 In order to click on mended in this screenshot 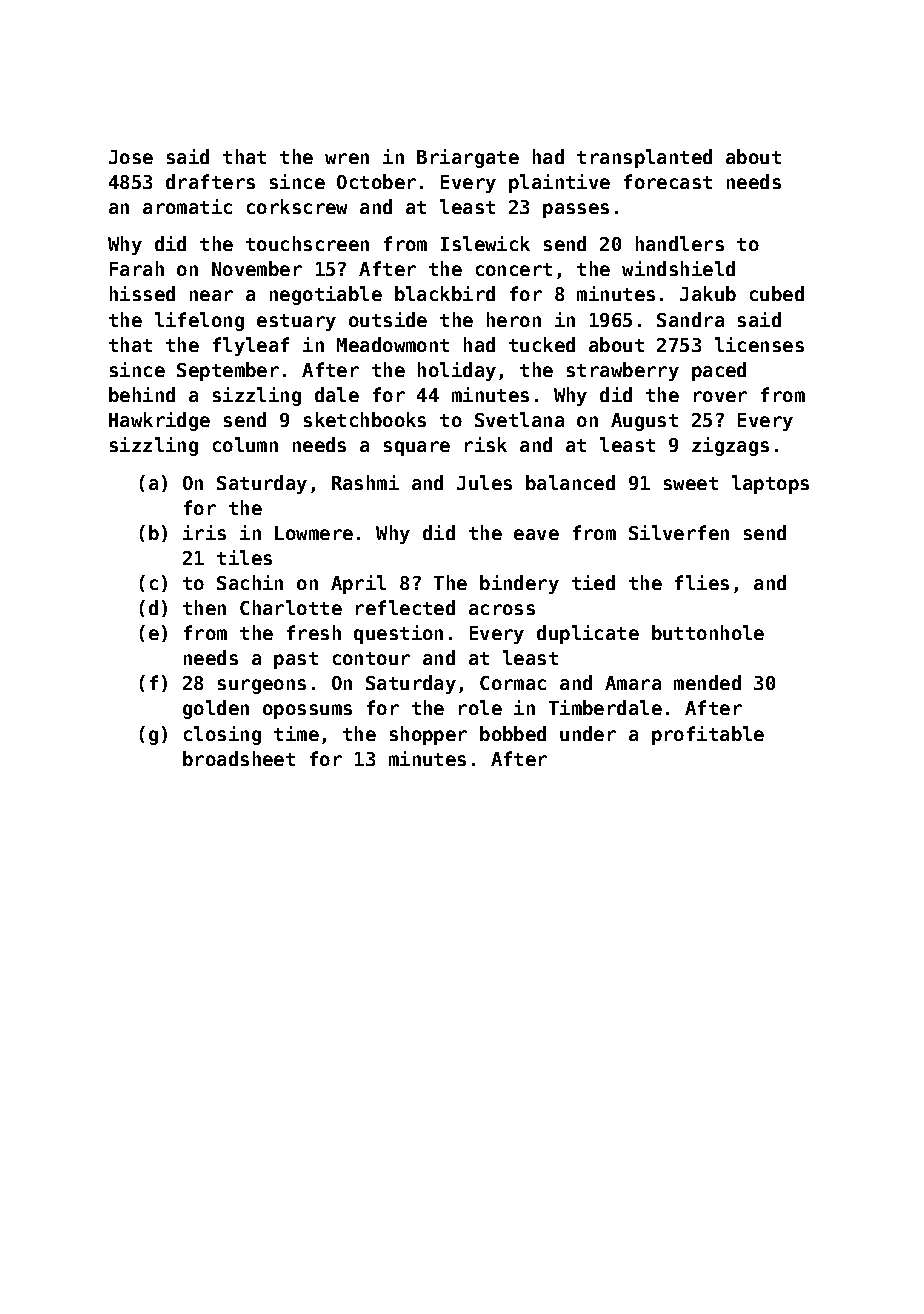, I will do `click(707, 682)`.
